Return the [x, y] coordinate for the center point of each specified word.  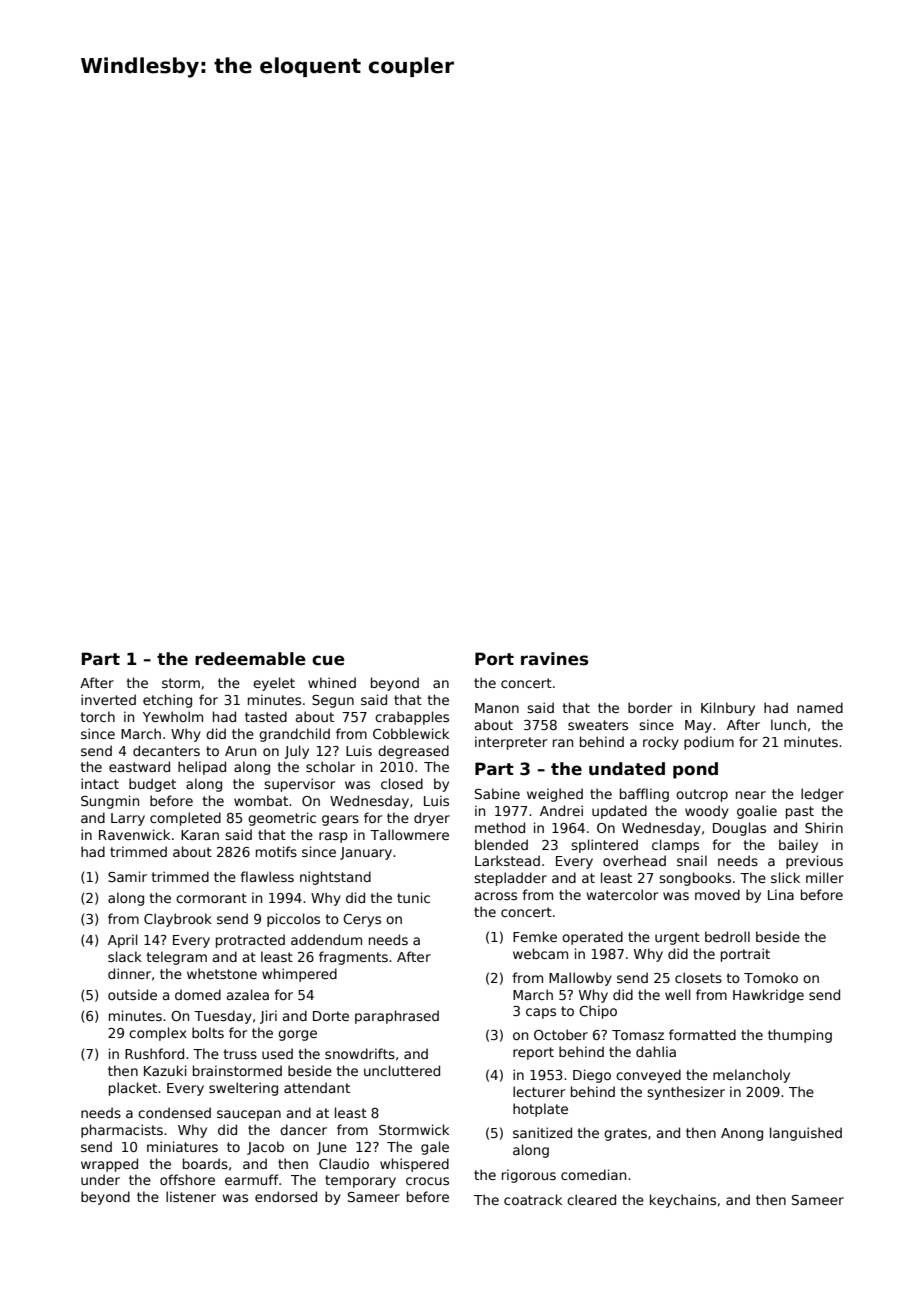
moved [717, 894]
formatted [702, 1034]
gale [435, 1148]
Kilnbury [728, 709]
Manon [497, 708]
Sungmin [110, 802]
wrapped [109, 1165]
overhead [634, 860]
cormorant [211, 898]
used [277, 1053]
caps [541, 1013]
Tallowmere [409, 834]
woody [707, 812]
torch [98, 716]
